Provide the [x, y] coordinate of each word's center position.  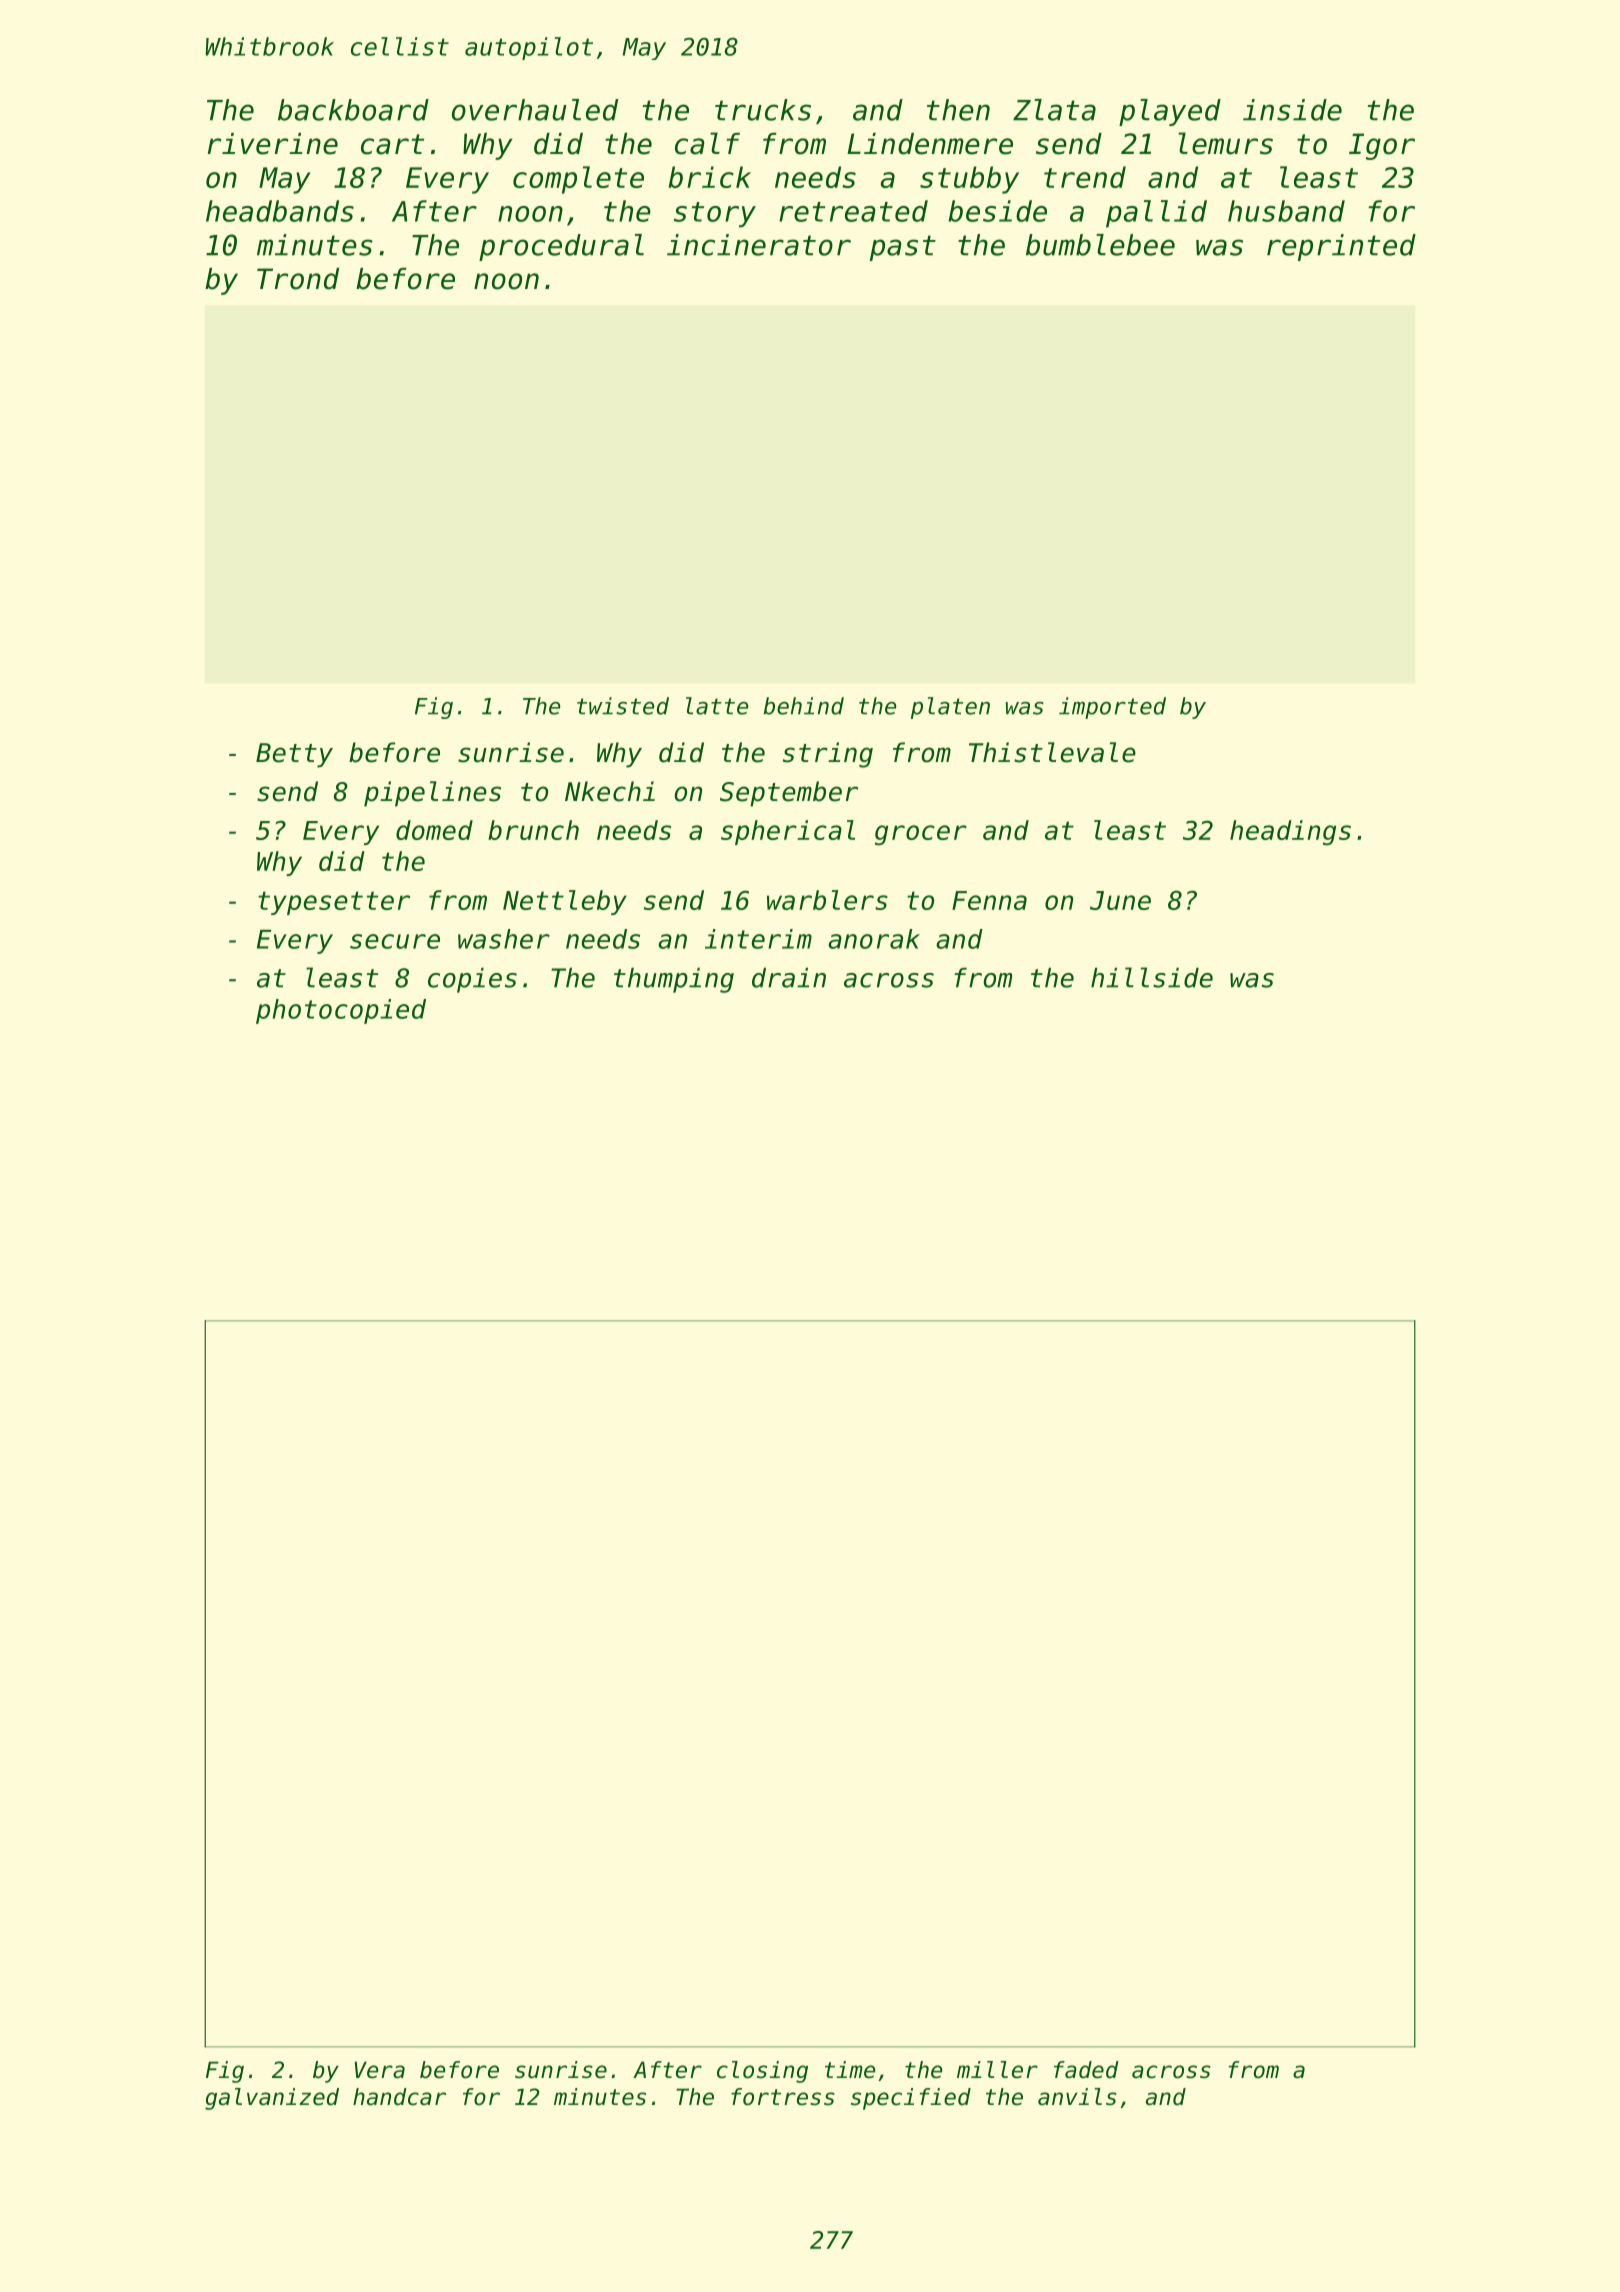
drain [789, 977]
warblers [827, 900]
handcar [399, 2097]
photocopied [341, 1011]
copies [472, 980]
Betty [294, 755]
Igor [1382, 146]
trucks [763, 110]
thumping [674, 980]
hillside [1152, 977]
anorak [874, 939]
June [1120, 900]
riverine [273, 144]
